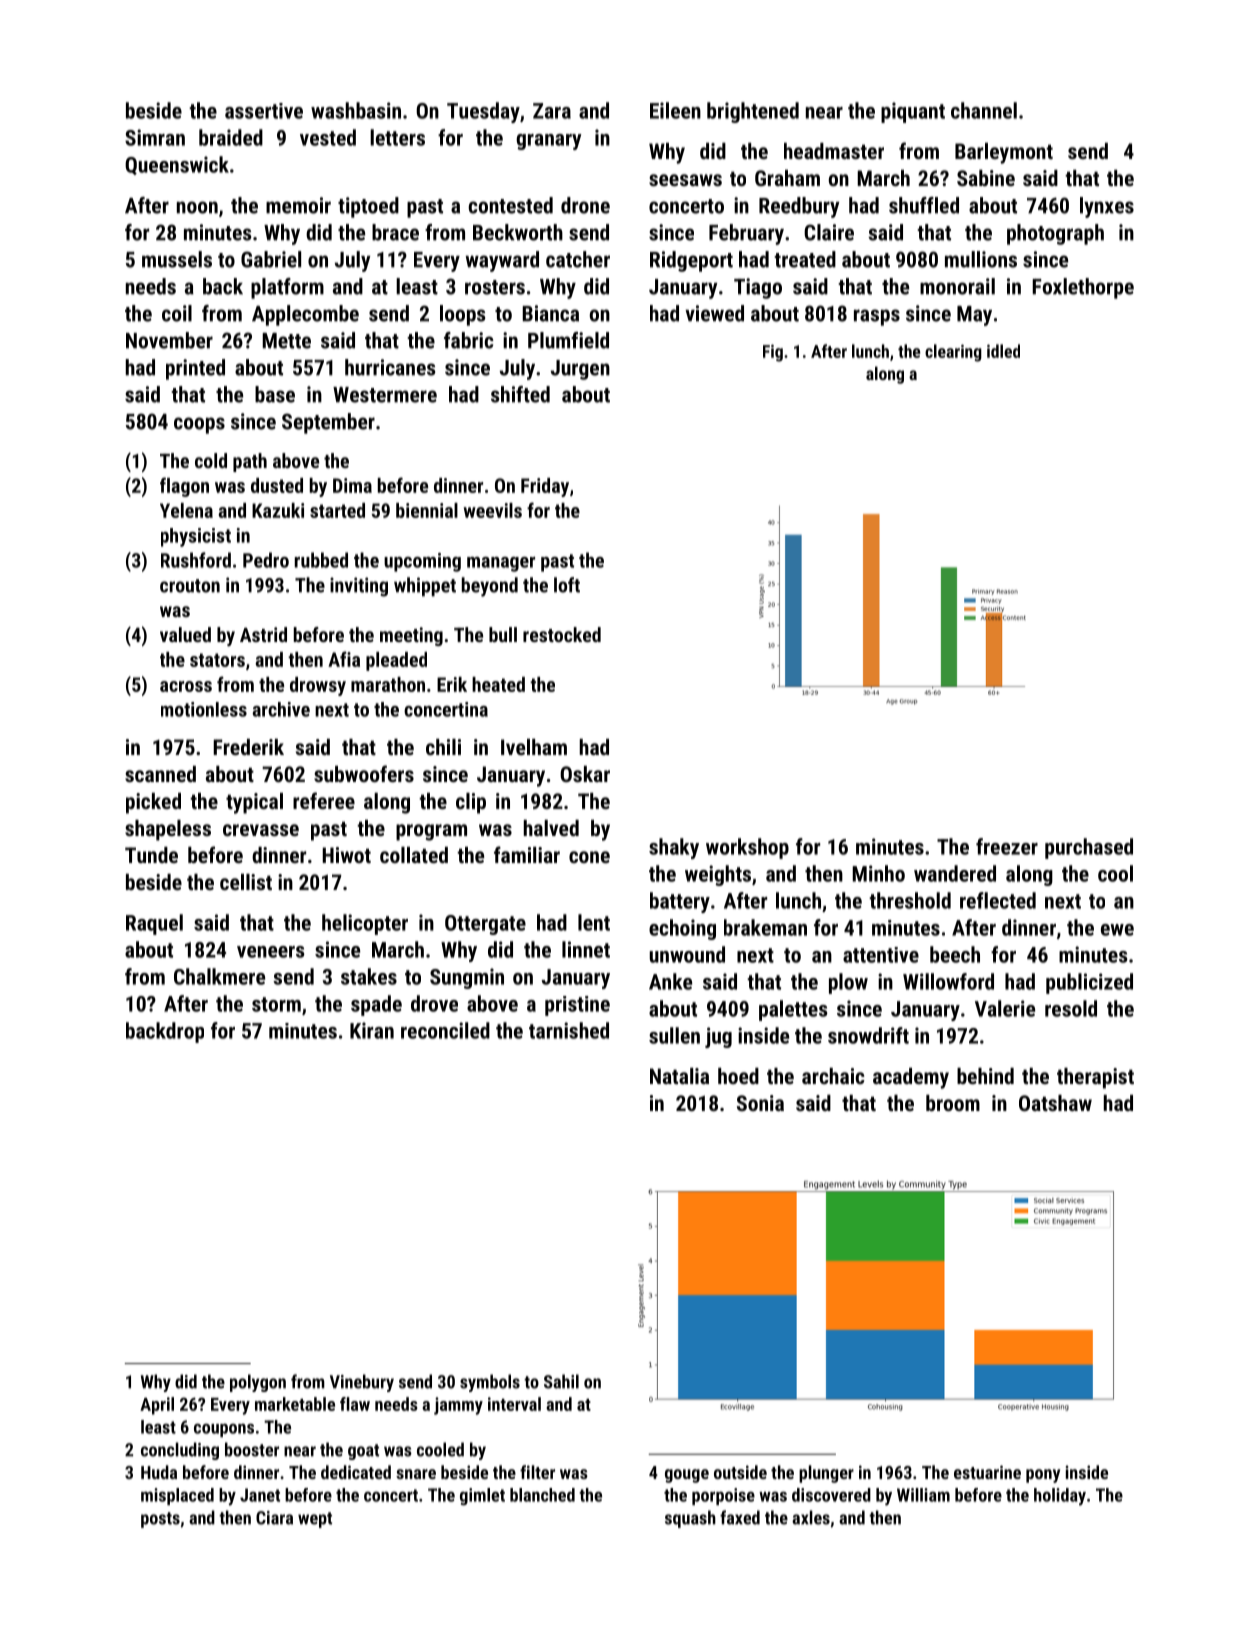  I want to click on wept, so click(315, 1520).
